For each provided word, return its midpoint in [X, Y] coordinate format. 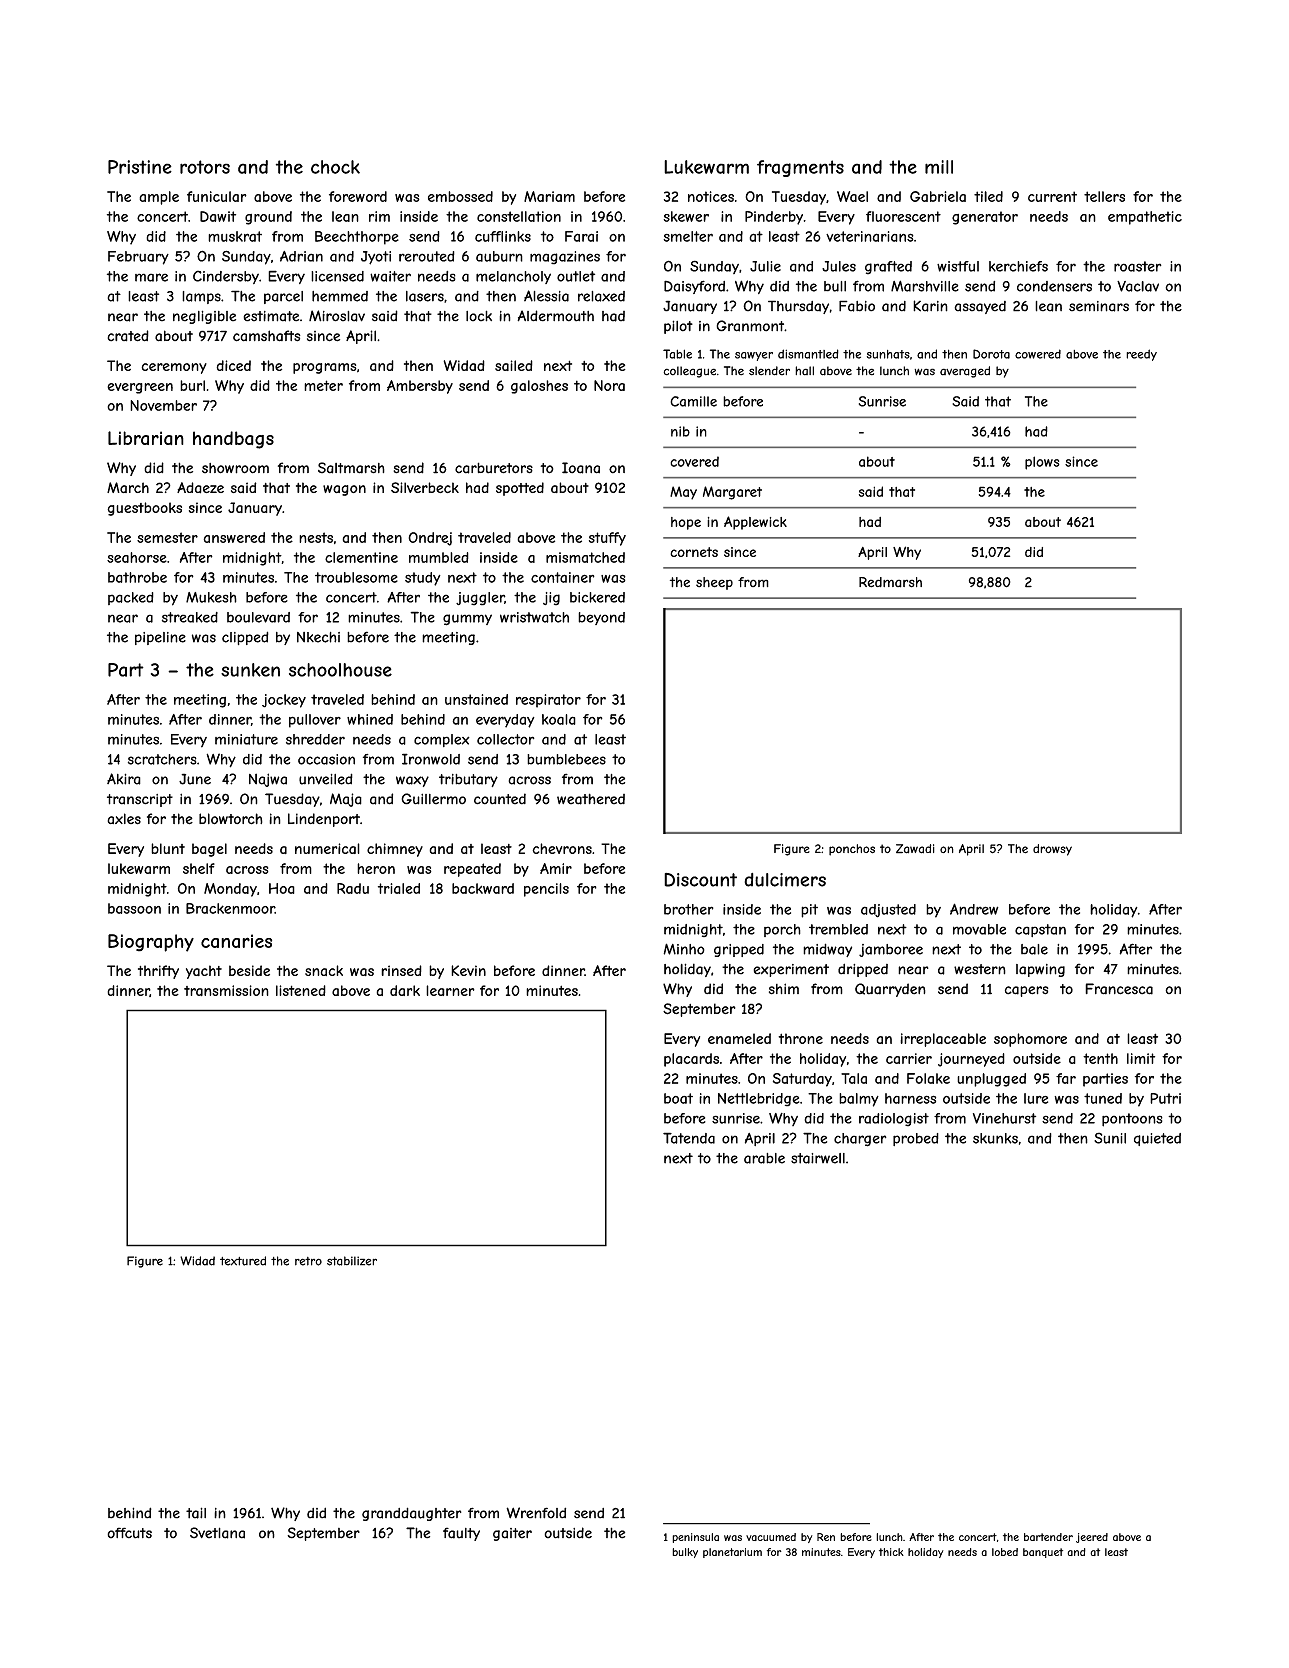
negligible [204, 317]
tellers [1104, 196]
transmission [226, 990]
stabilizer [352, 1261]
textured [243, 1261]
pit [809, 911]
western [980, 969]
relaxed [601, 296]
